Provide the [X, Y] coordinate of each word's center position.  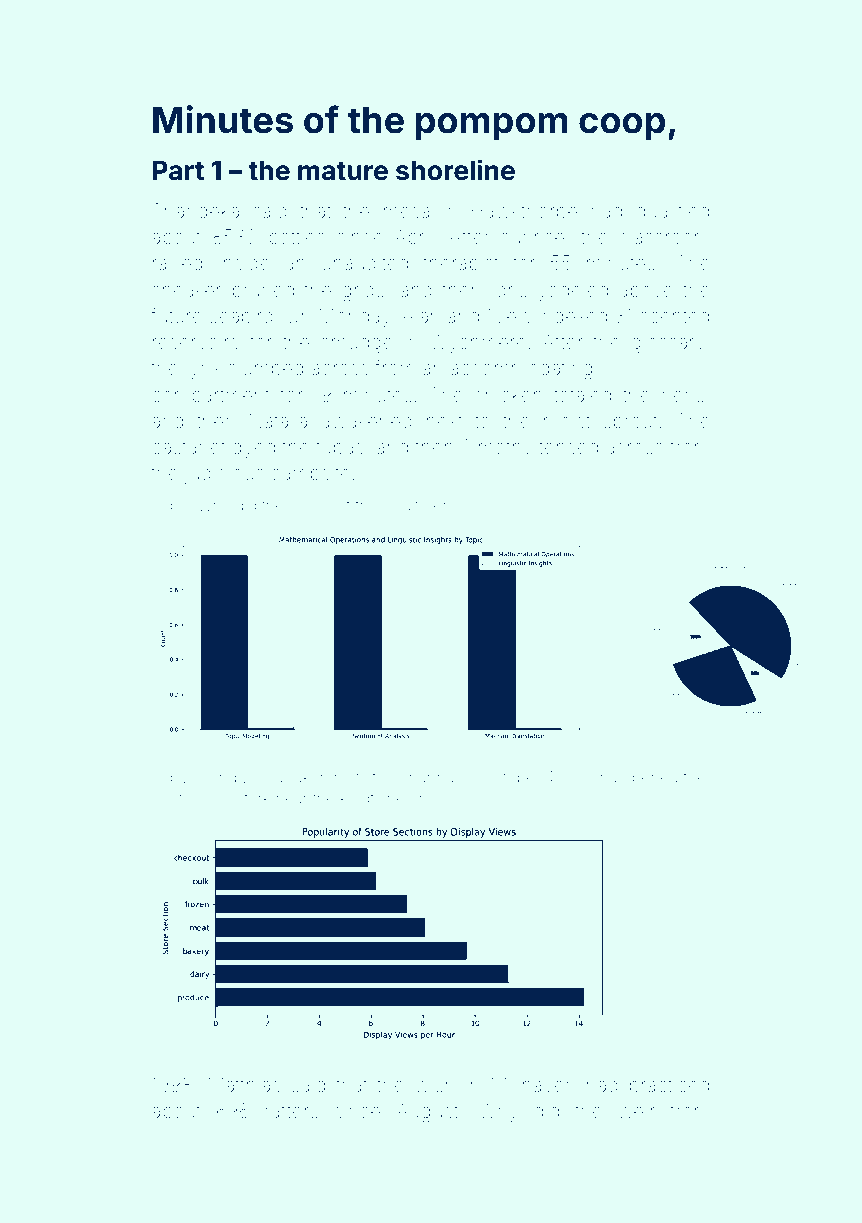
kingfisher [375, 799]
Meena [592, 777]
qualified [672, 212]
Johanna [422, 777]
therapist [460, 265]
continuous [191, 798]
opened [650, 780]
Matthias [245, 1084]
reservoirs [196, 342]
